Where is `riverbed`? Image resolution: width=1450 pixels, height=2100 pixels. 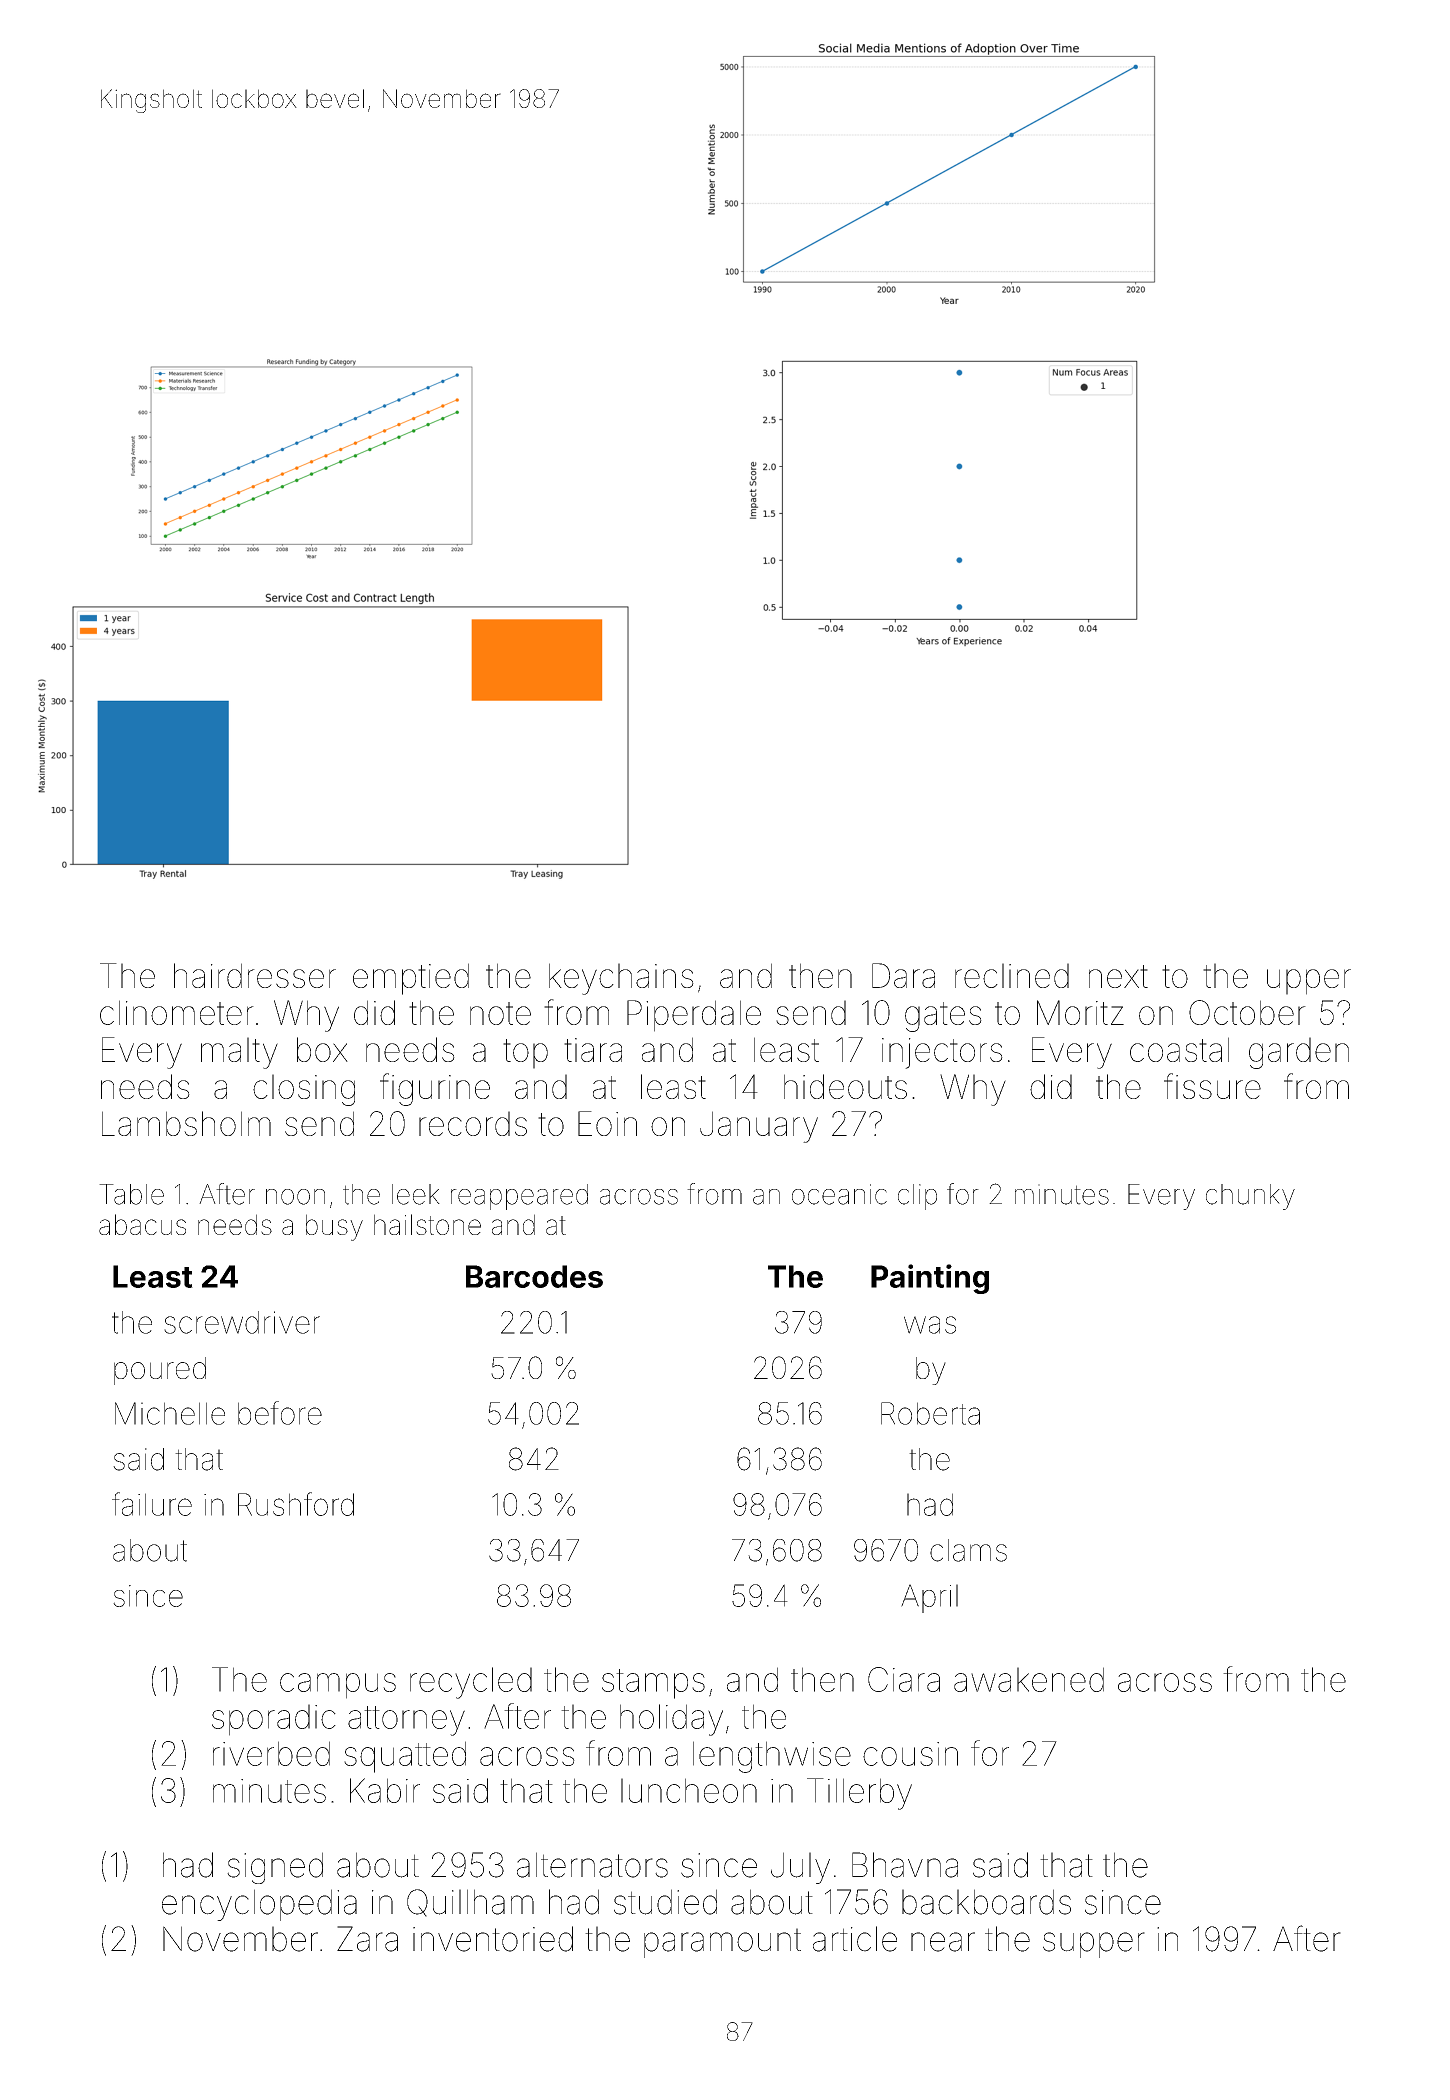
riverbed is located at coordinates (271, 1753).
